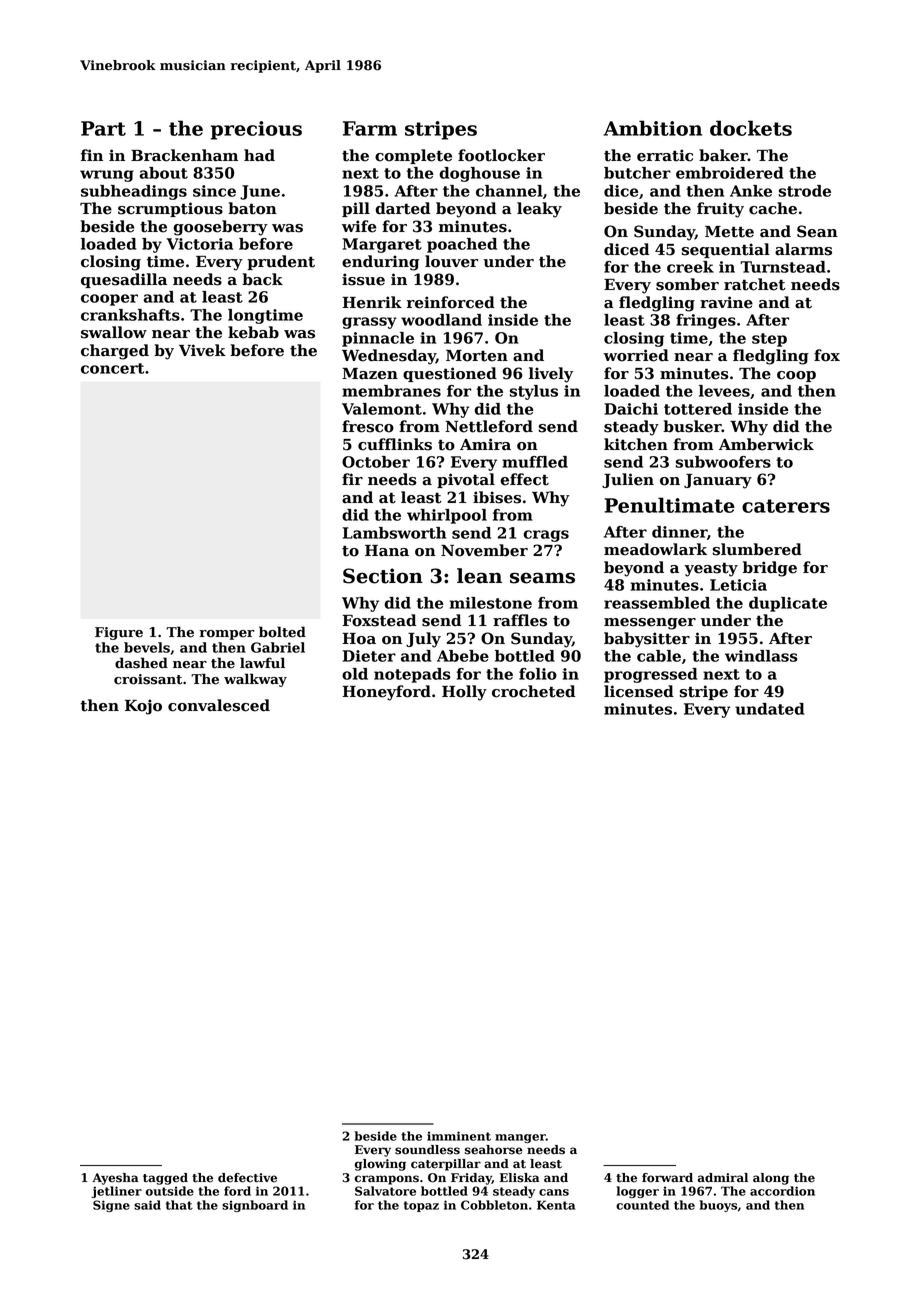  Describe the element at coordinates (771, 1179) in the image. I see `along` at that location.
